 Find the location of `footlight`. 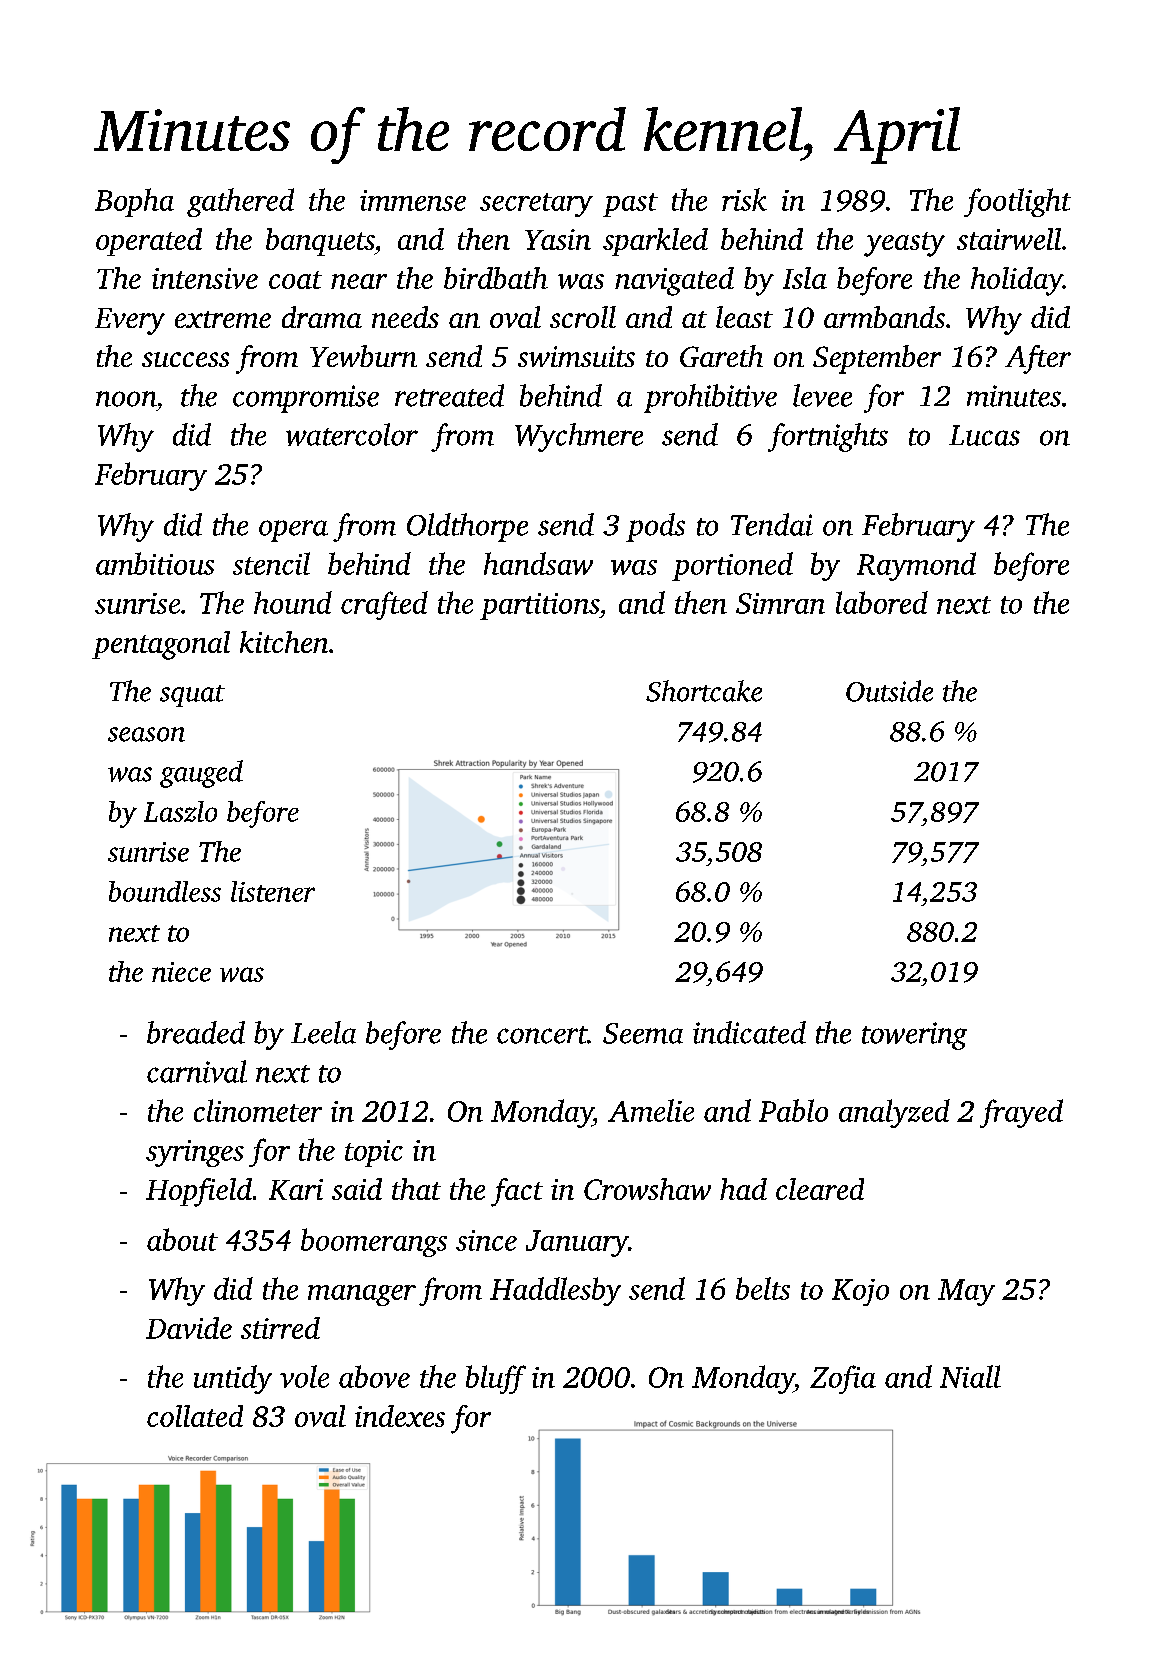

footlight is located at coordinates (1017, 202).
